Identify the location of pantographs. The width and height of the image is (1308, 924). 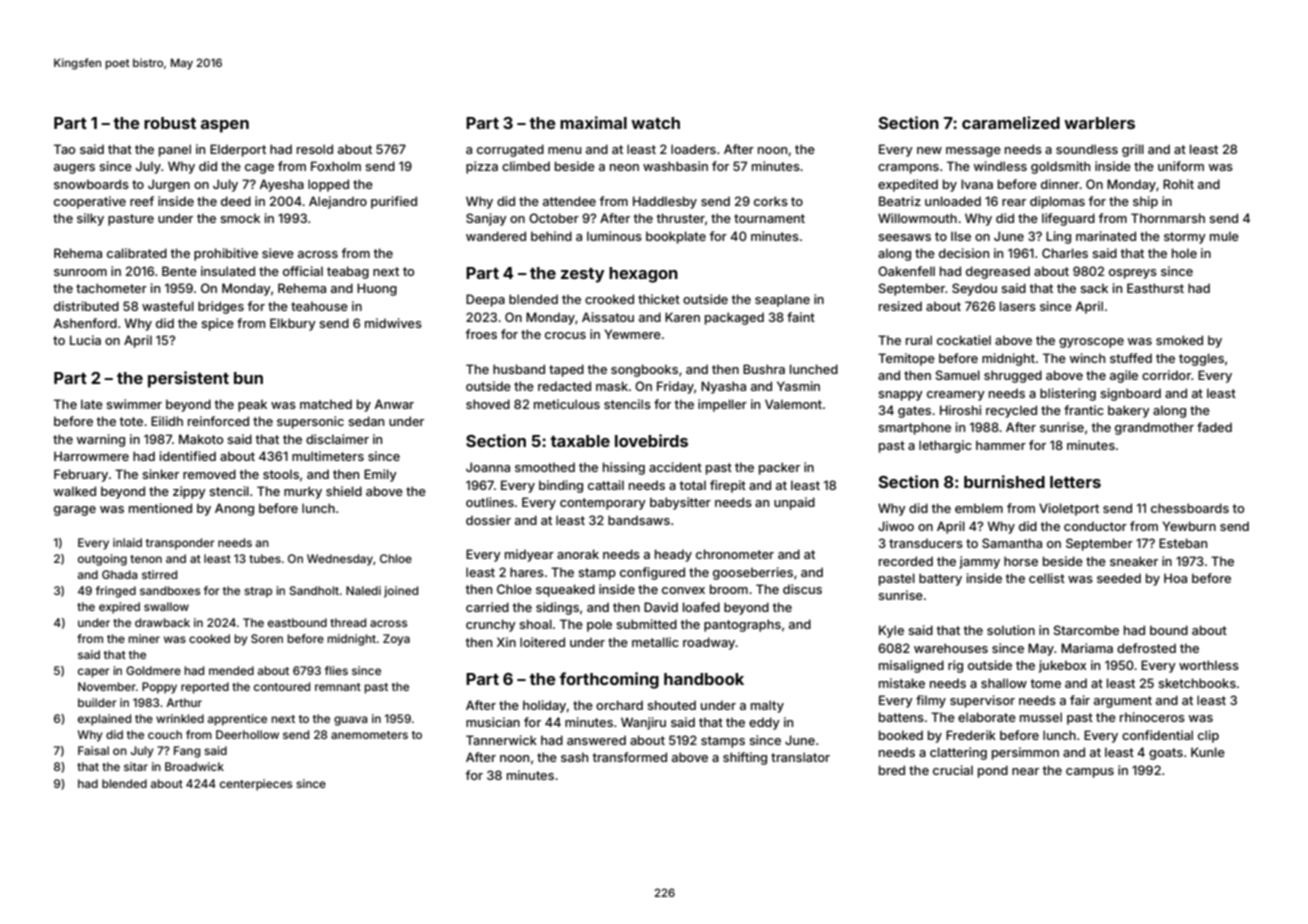
(742, 625).
